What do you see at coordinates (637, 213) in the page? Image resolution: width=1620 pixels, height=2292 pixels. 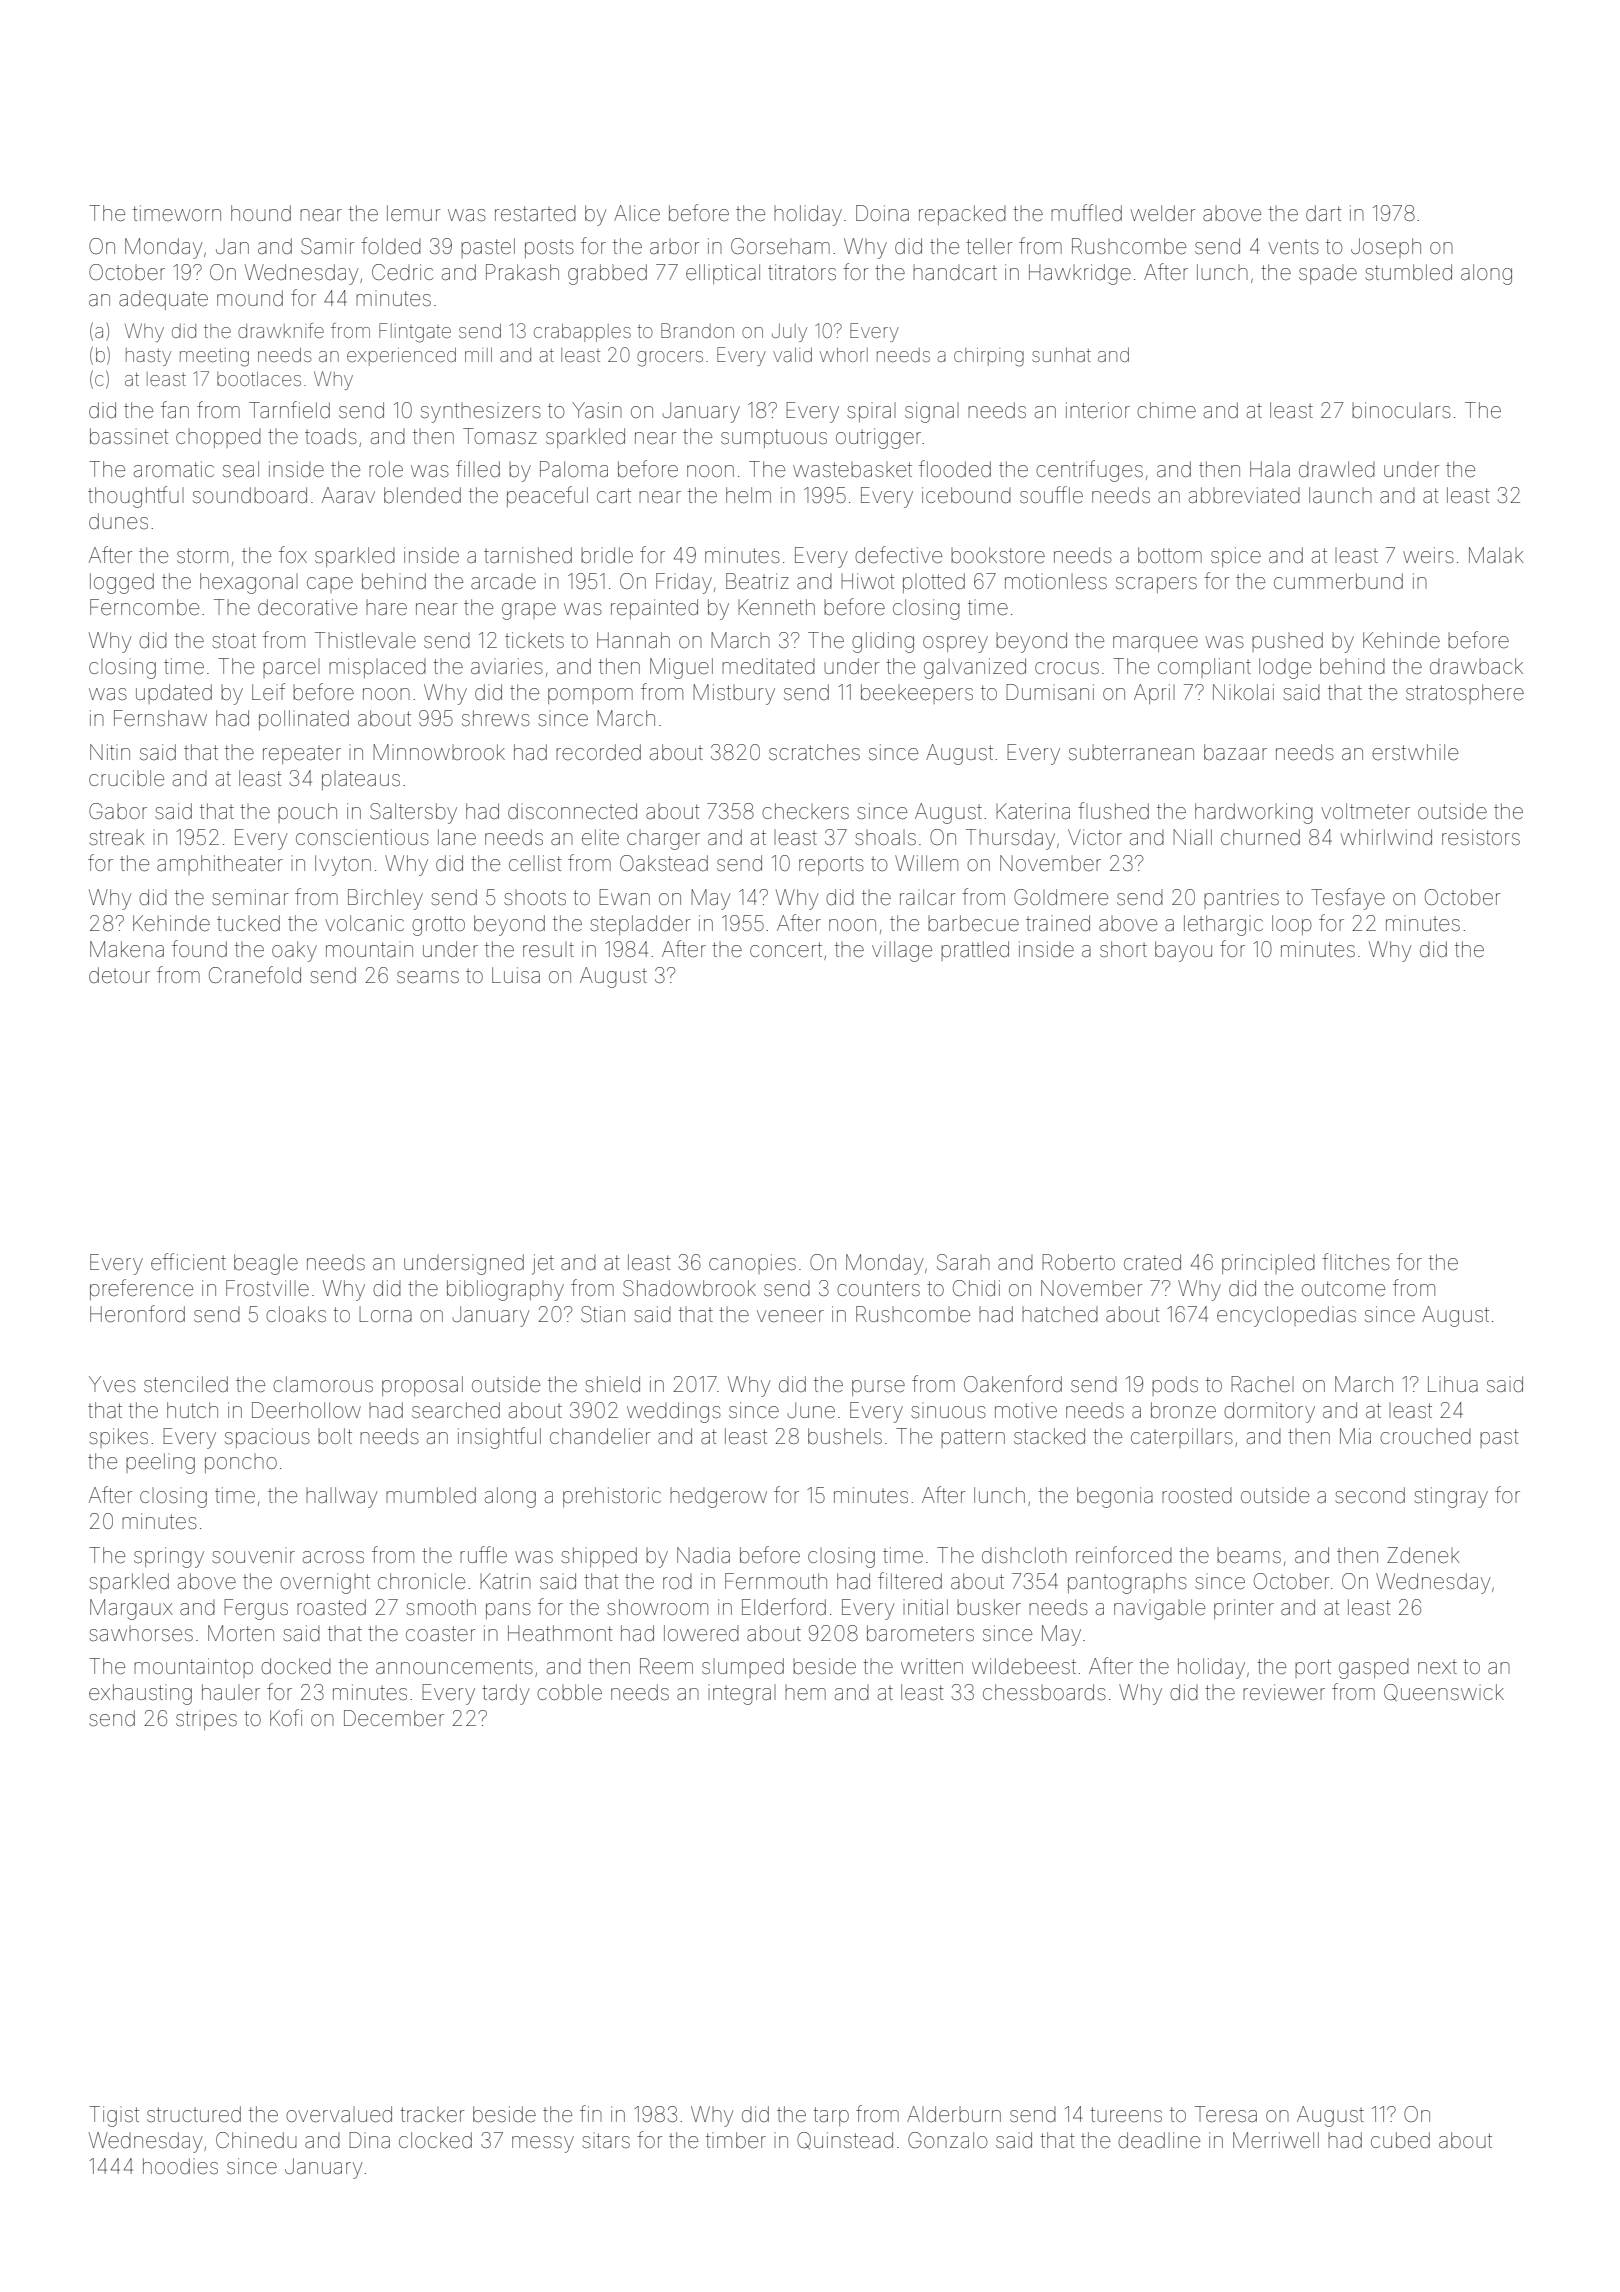 I see `Alice` at bounding box center [637, 213].
